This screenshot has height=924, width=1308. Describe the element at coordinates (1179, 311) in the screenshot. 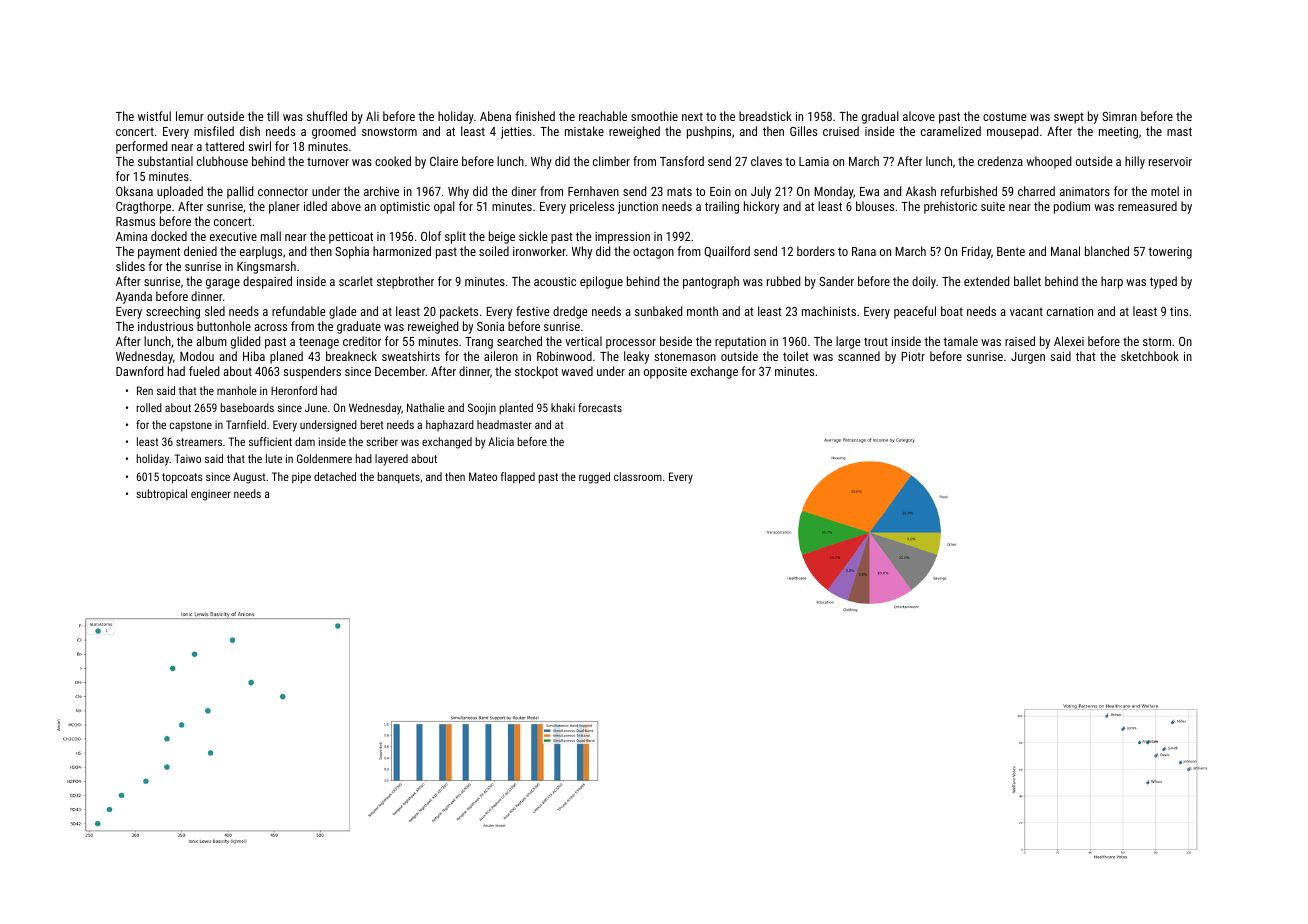

I see `tins` at that location.
